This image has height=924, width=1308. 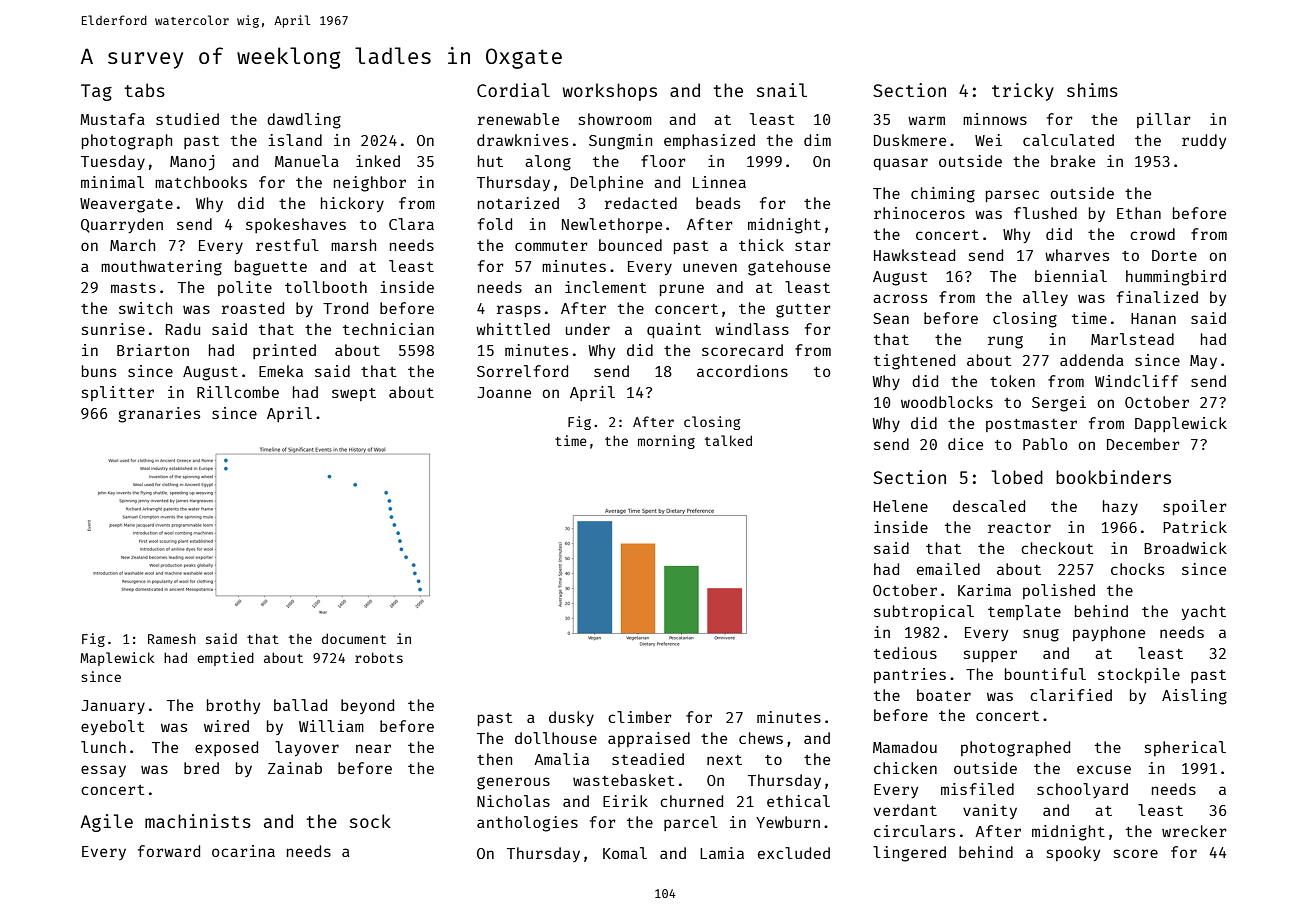 I want to click on tricky, so click(x=1023, y=92).
